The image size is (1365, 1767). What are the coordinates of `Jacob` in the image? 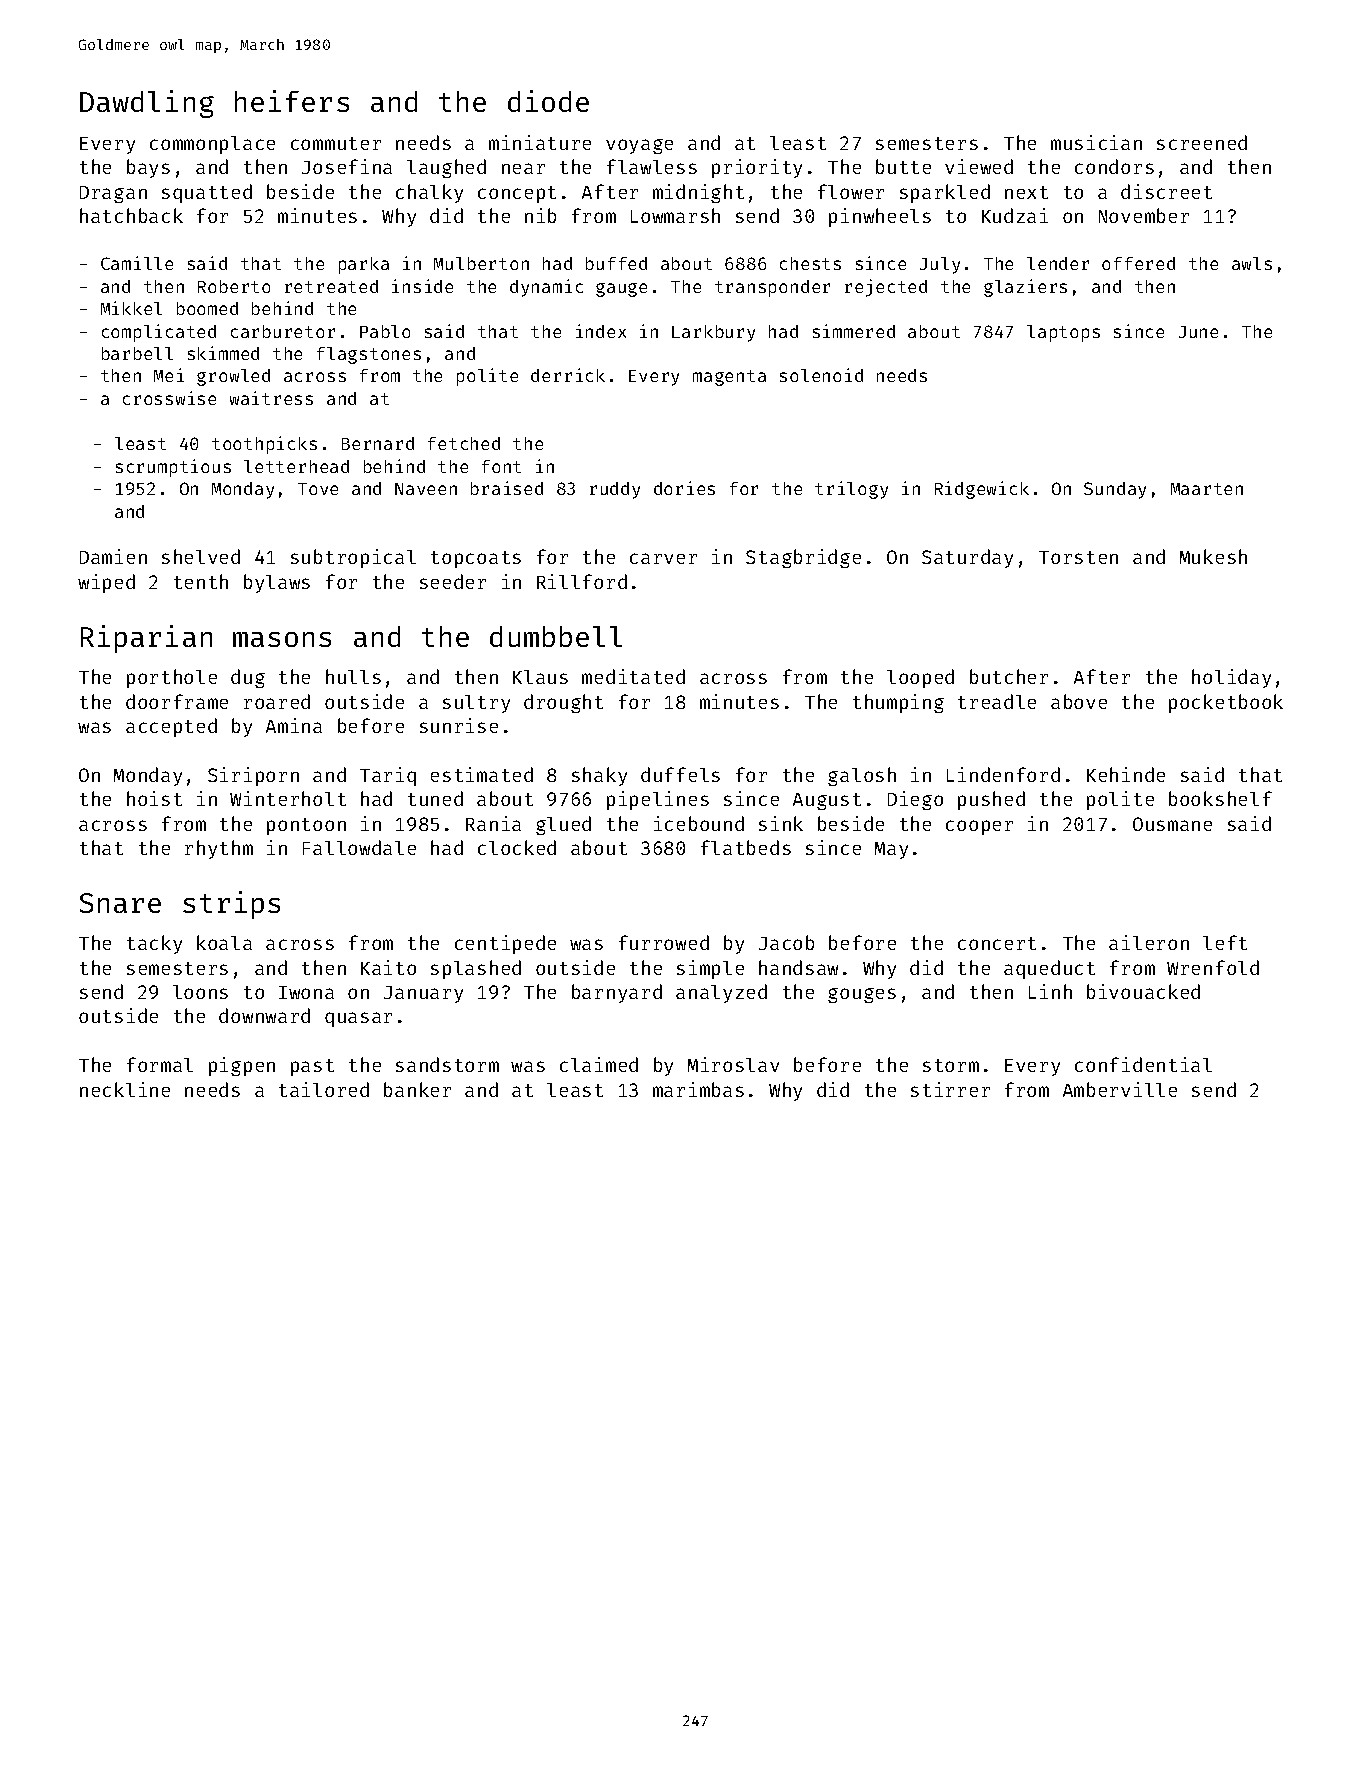 It's located at (786, 942).
